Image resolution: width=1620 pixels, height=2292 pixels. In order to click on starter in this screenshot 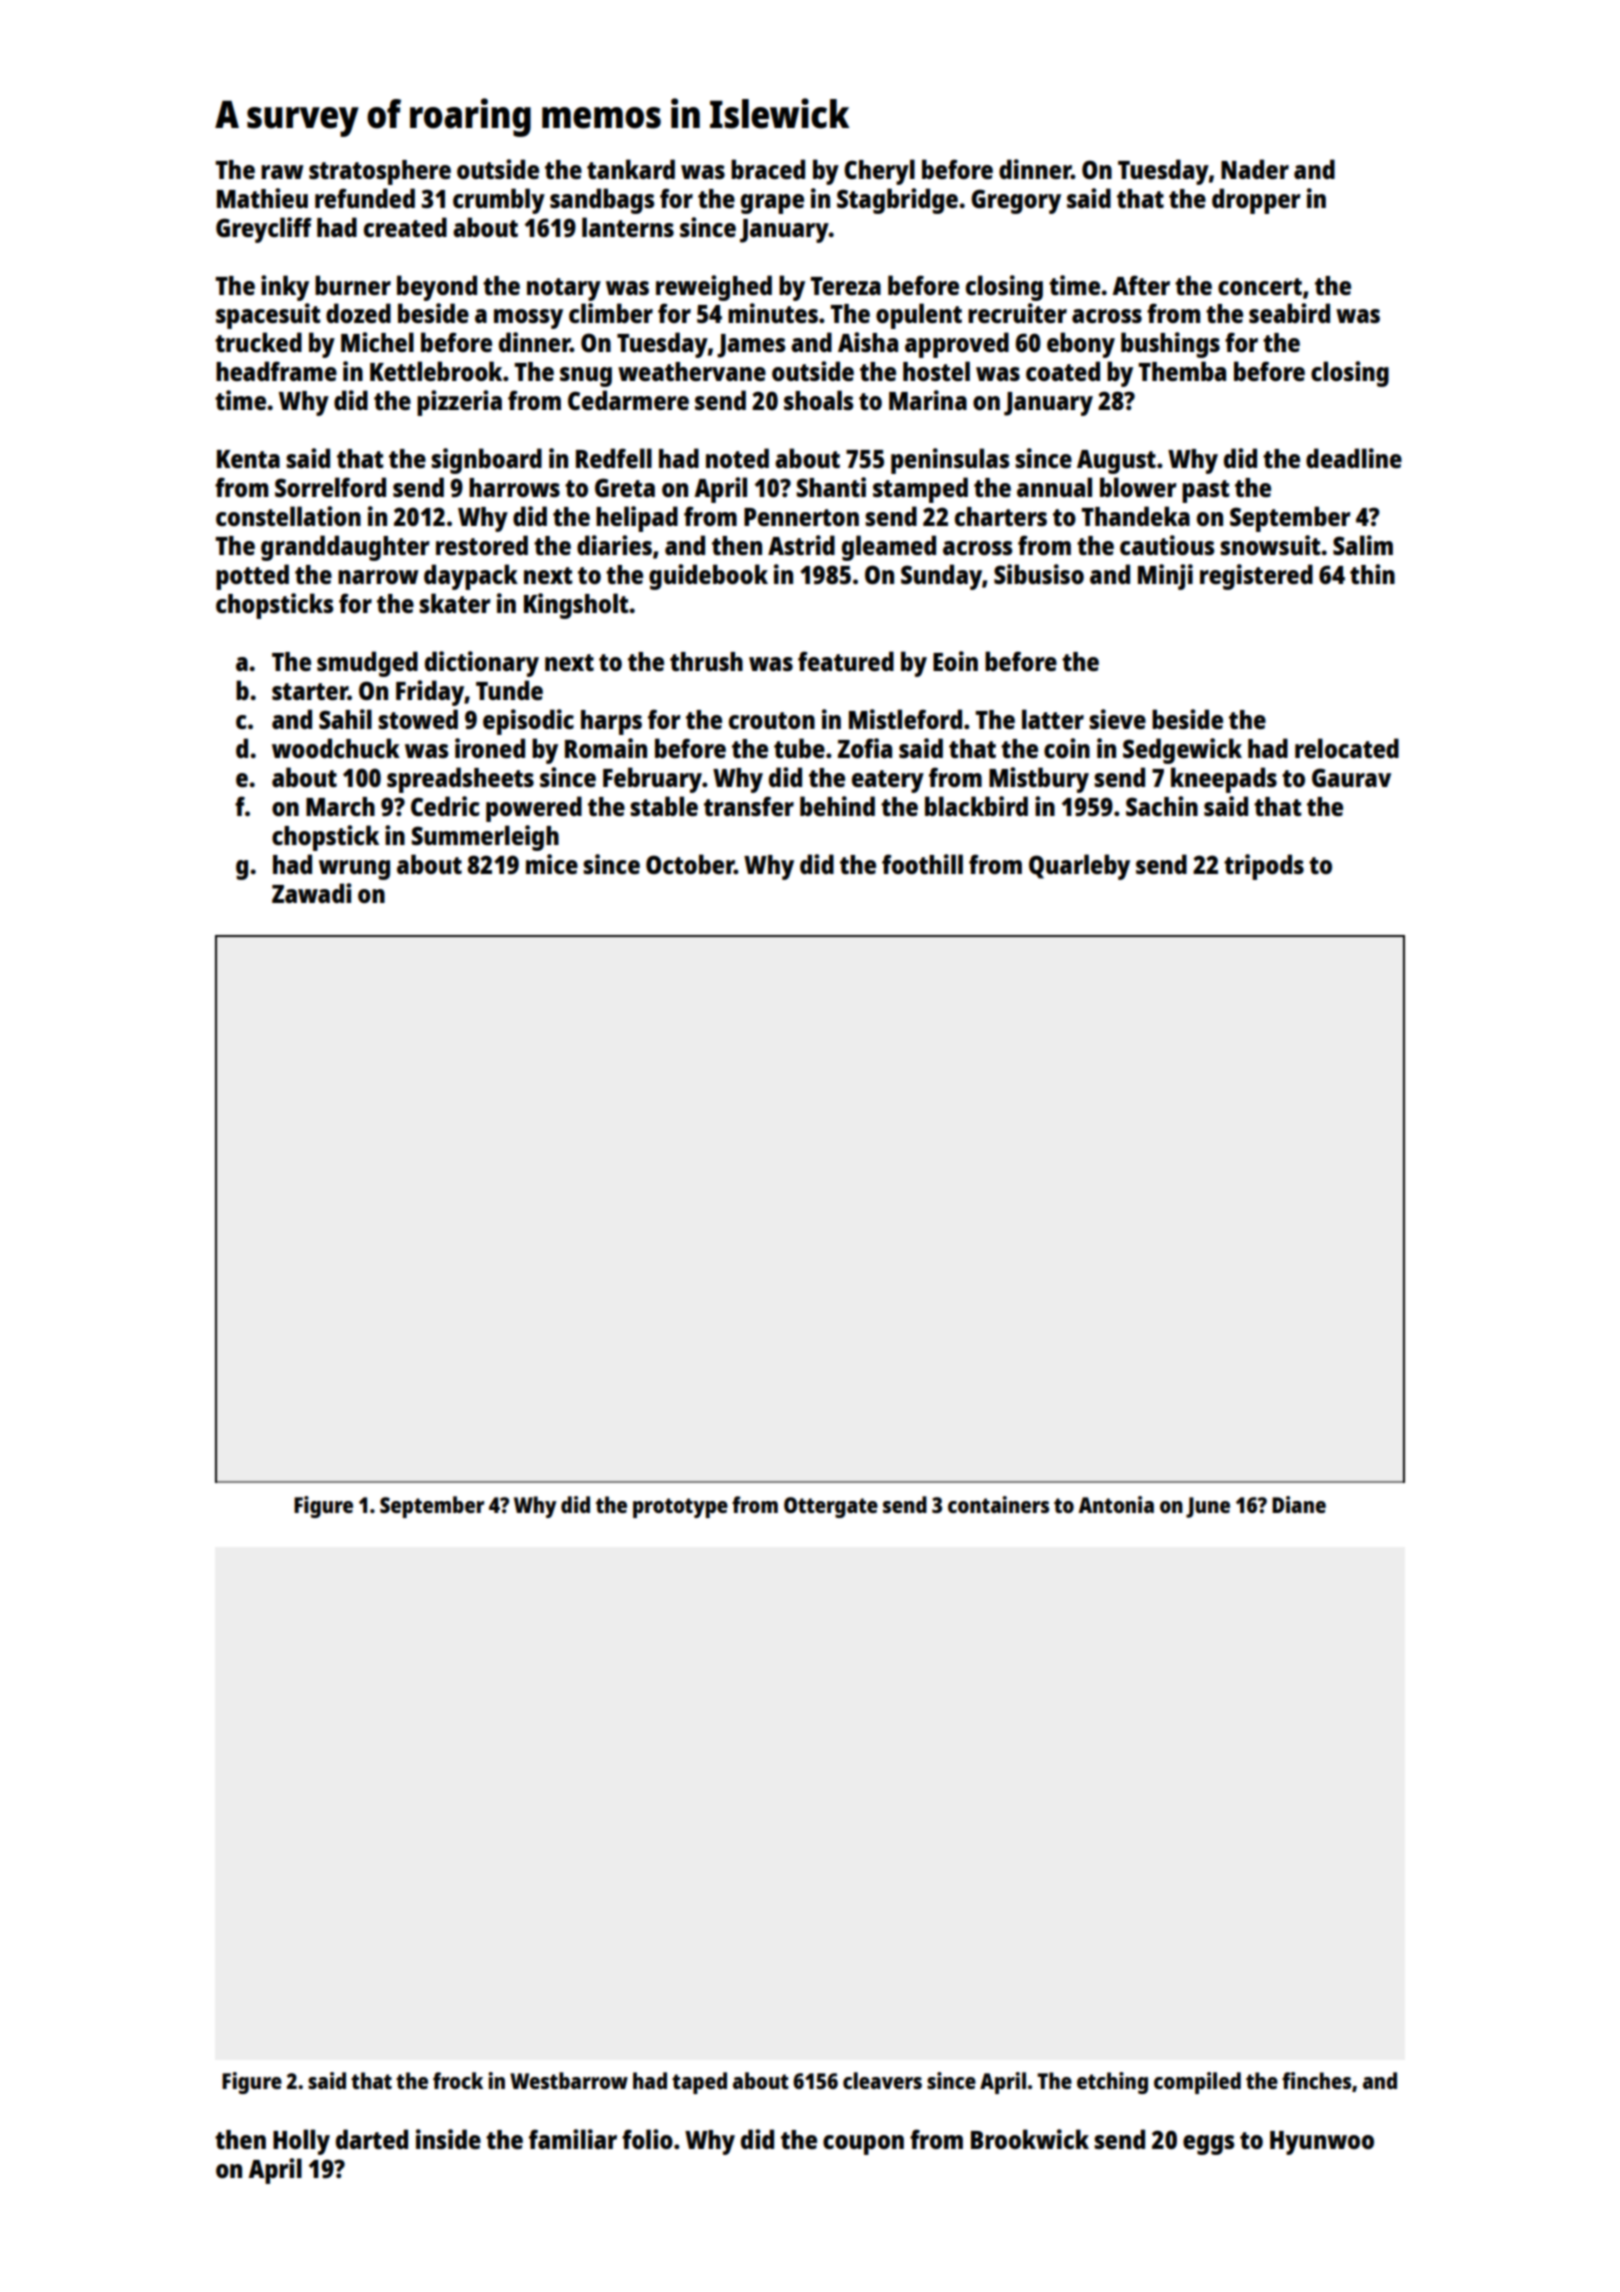, I will do `click(310, 691)`.
